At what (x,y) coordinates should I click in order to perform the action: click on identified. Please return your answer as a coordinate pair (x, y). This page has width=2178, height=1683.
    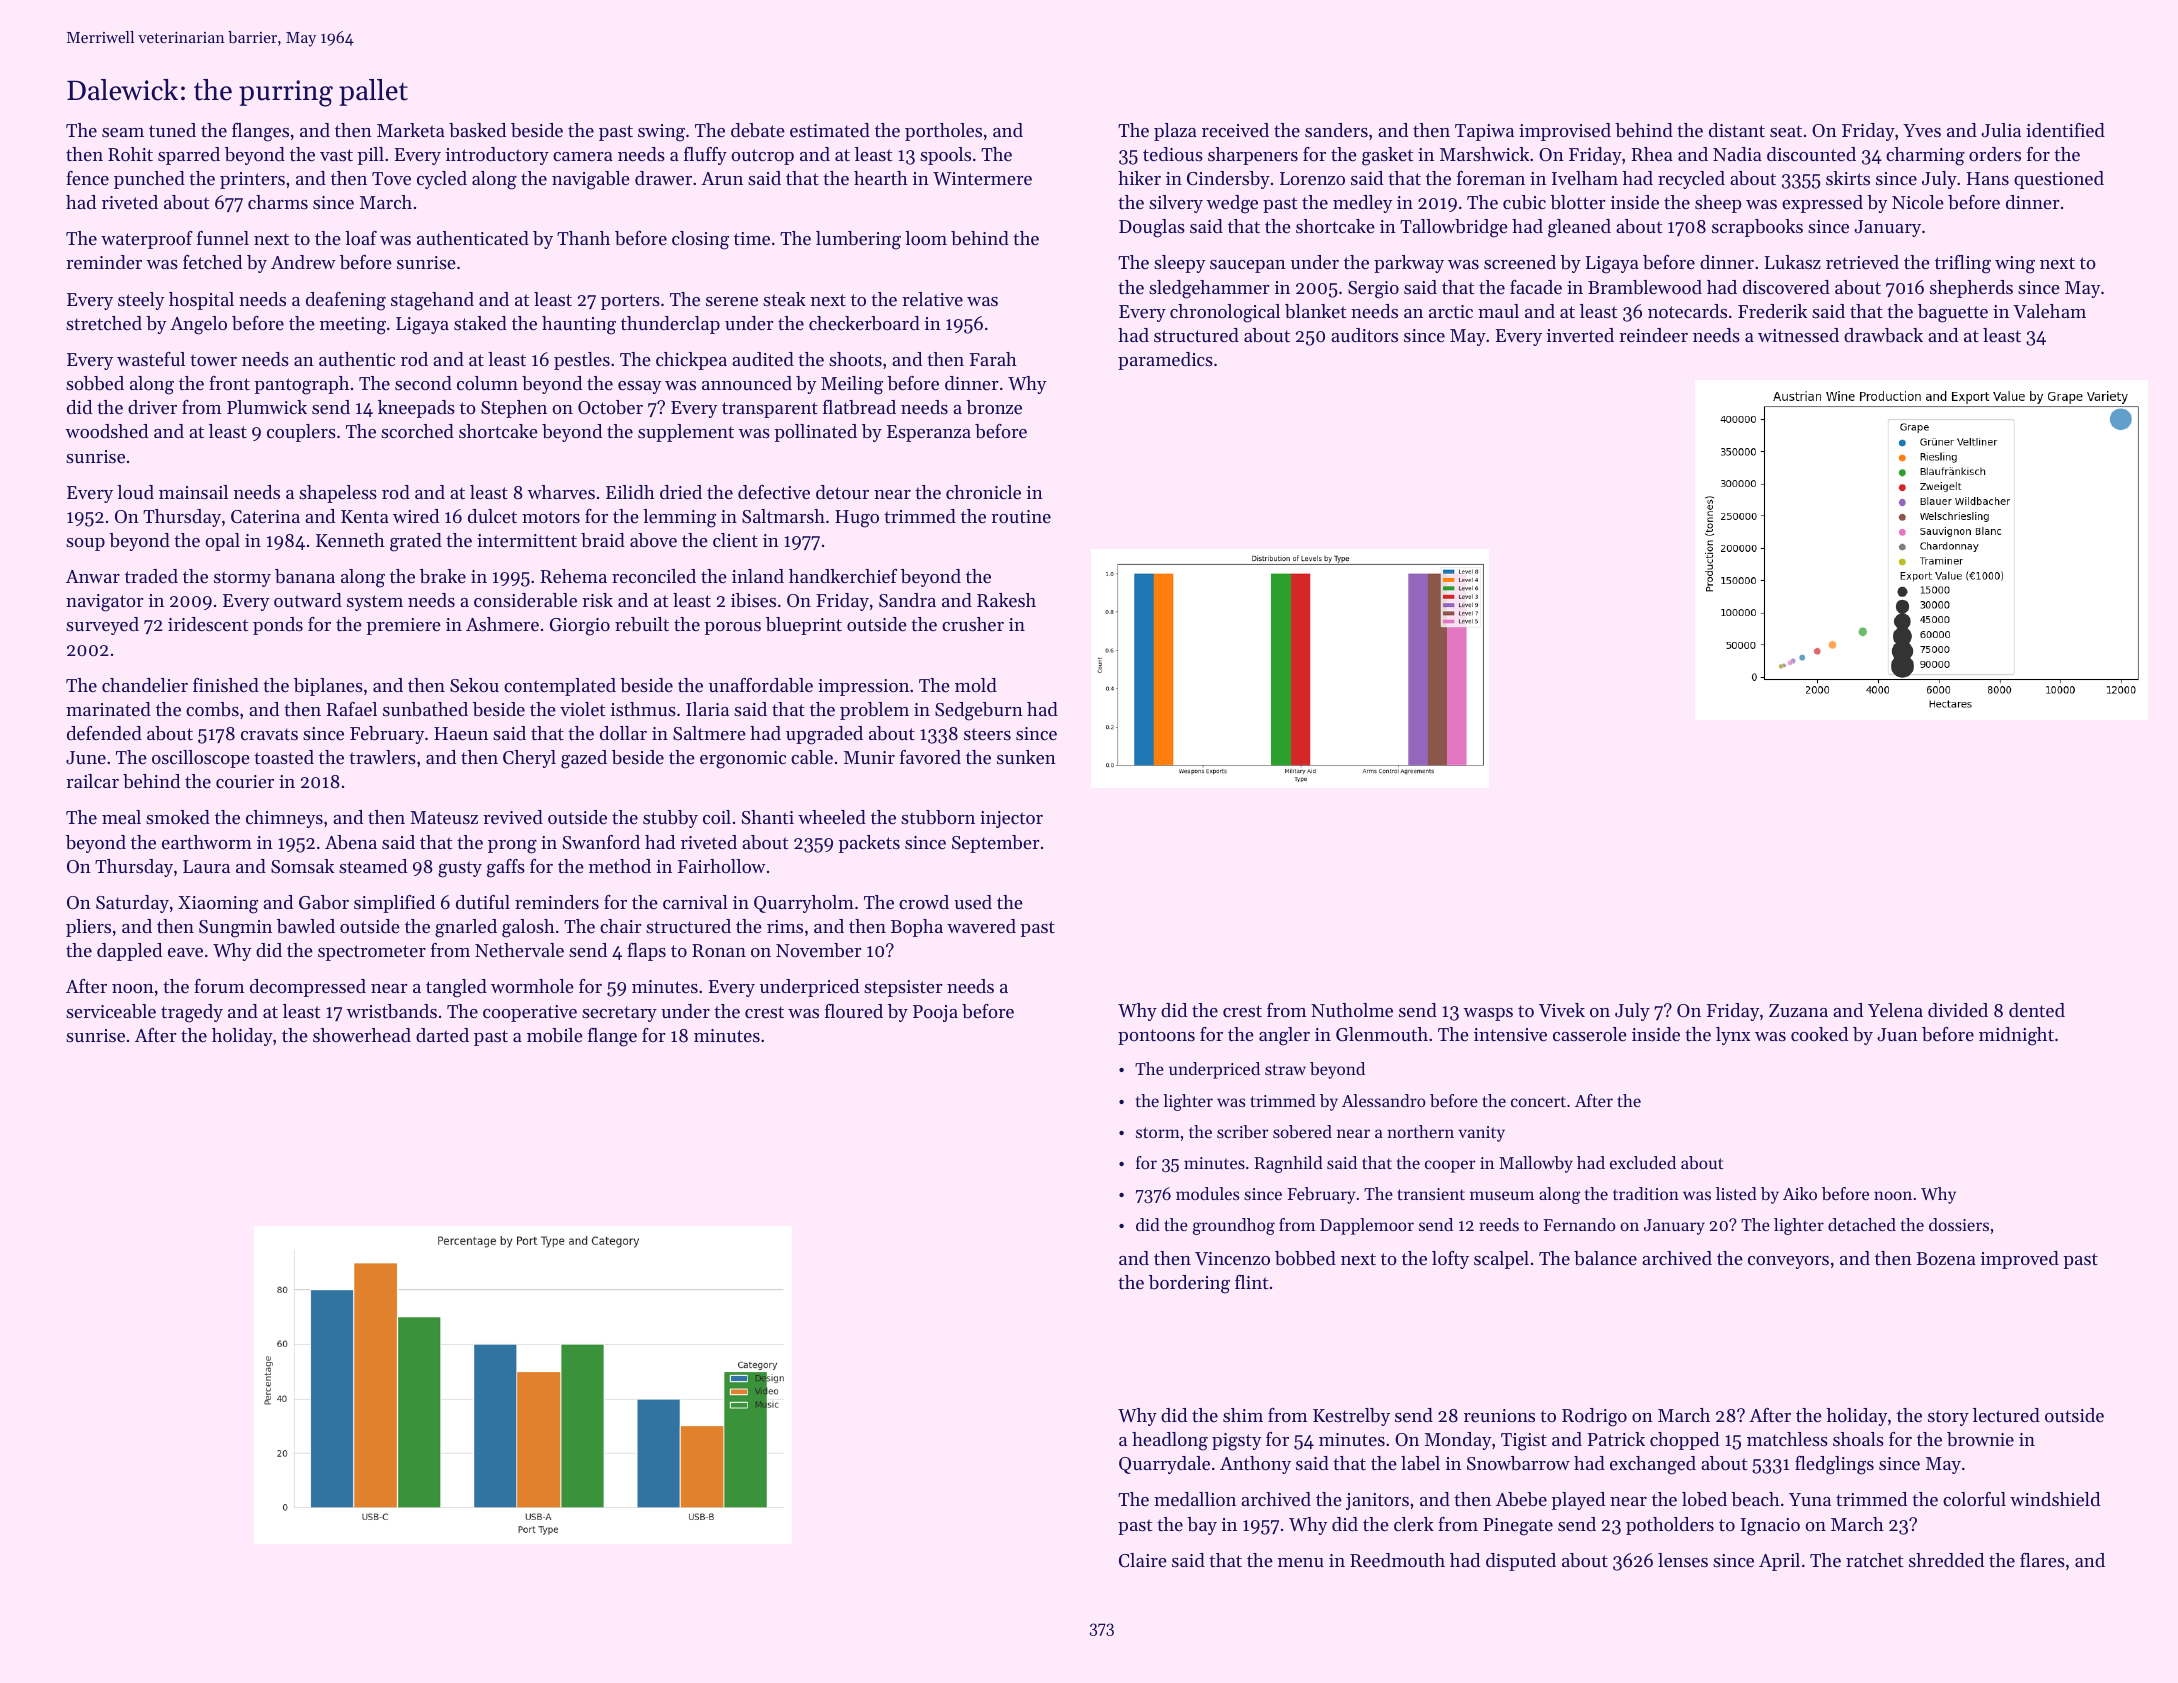
    Looking at the image, I should click on (2065, 130).
